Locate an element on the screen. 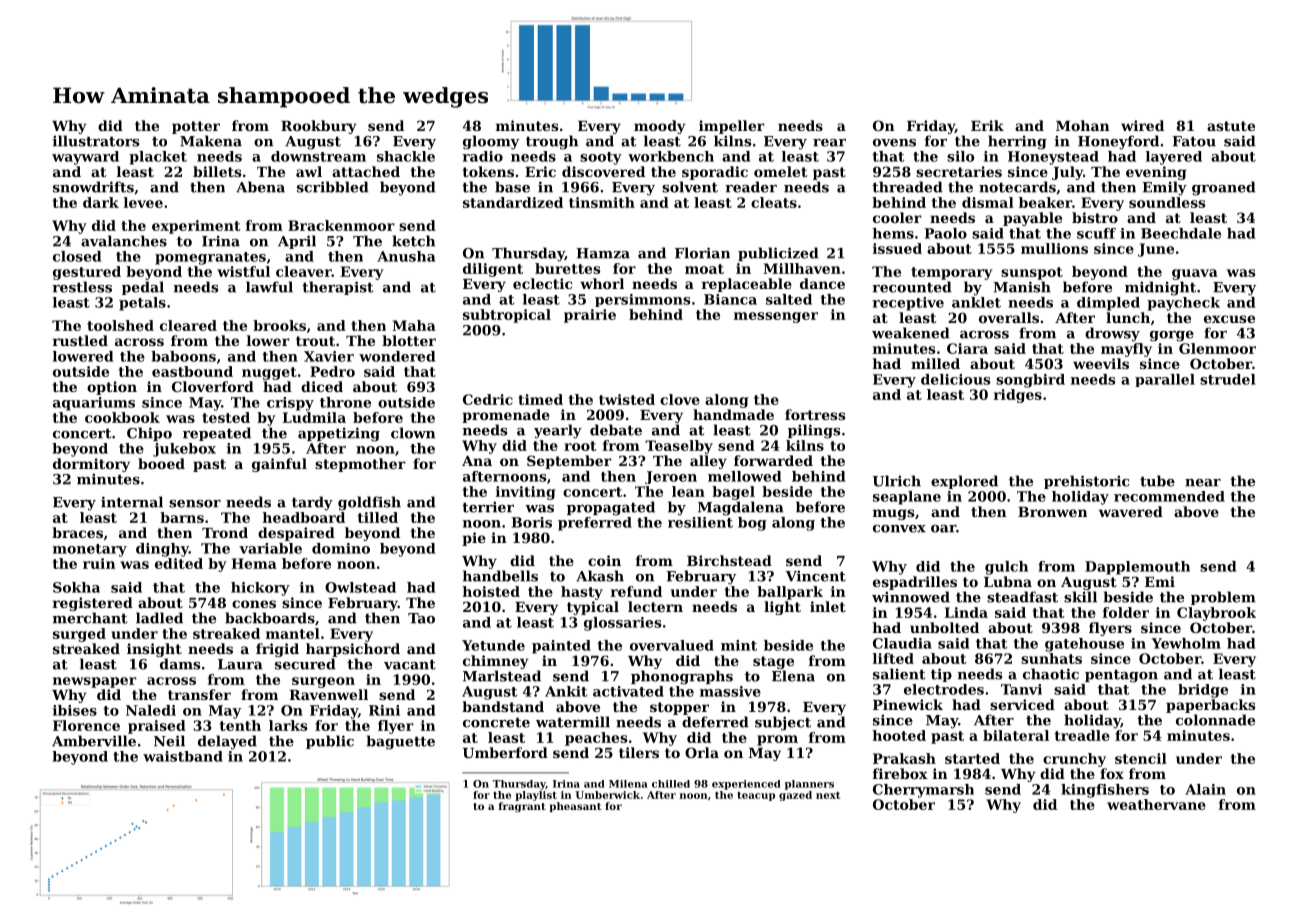 The width and height of the screenshot is (1308, 924). teacup is located at coordinates (756, 796).
